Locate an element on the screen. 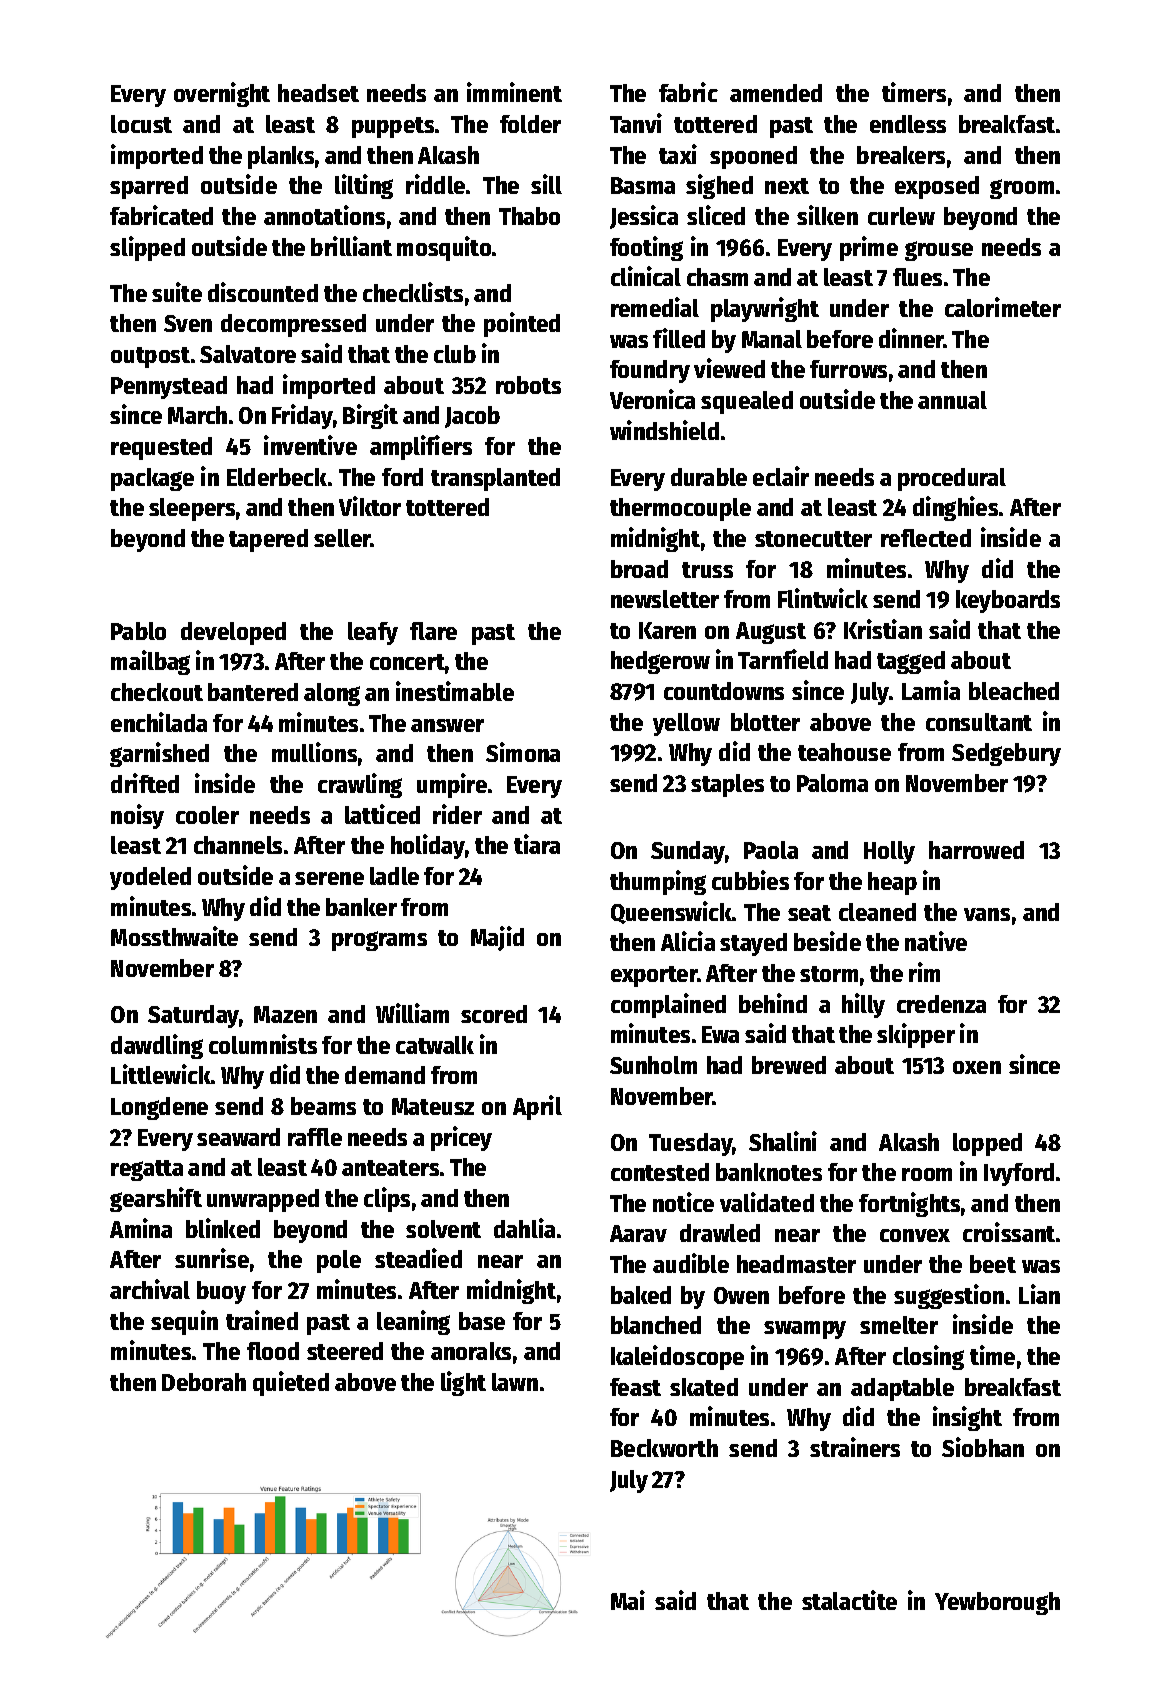 The width and height of the screenshot is (1172, 1698). unwrapped is located at coordinates (263, 1200).
